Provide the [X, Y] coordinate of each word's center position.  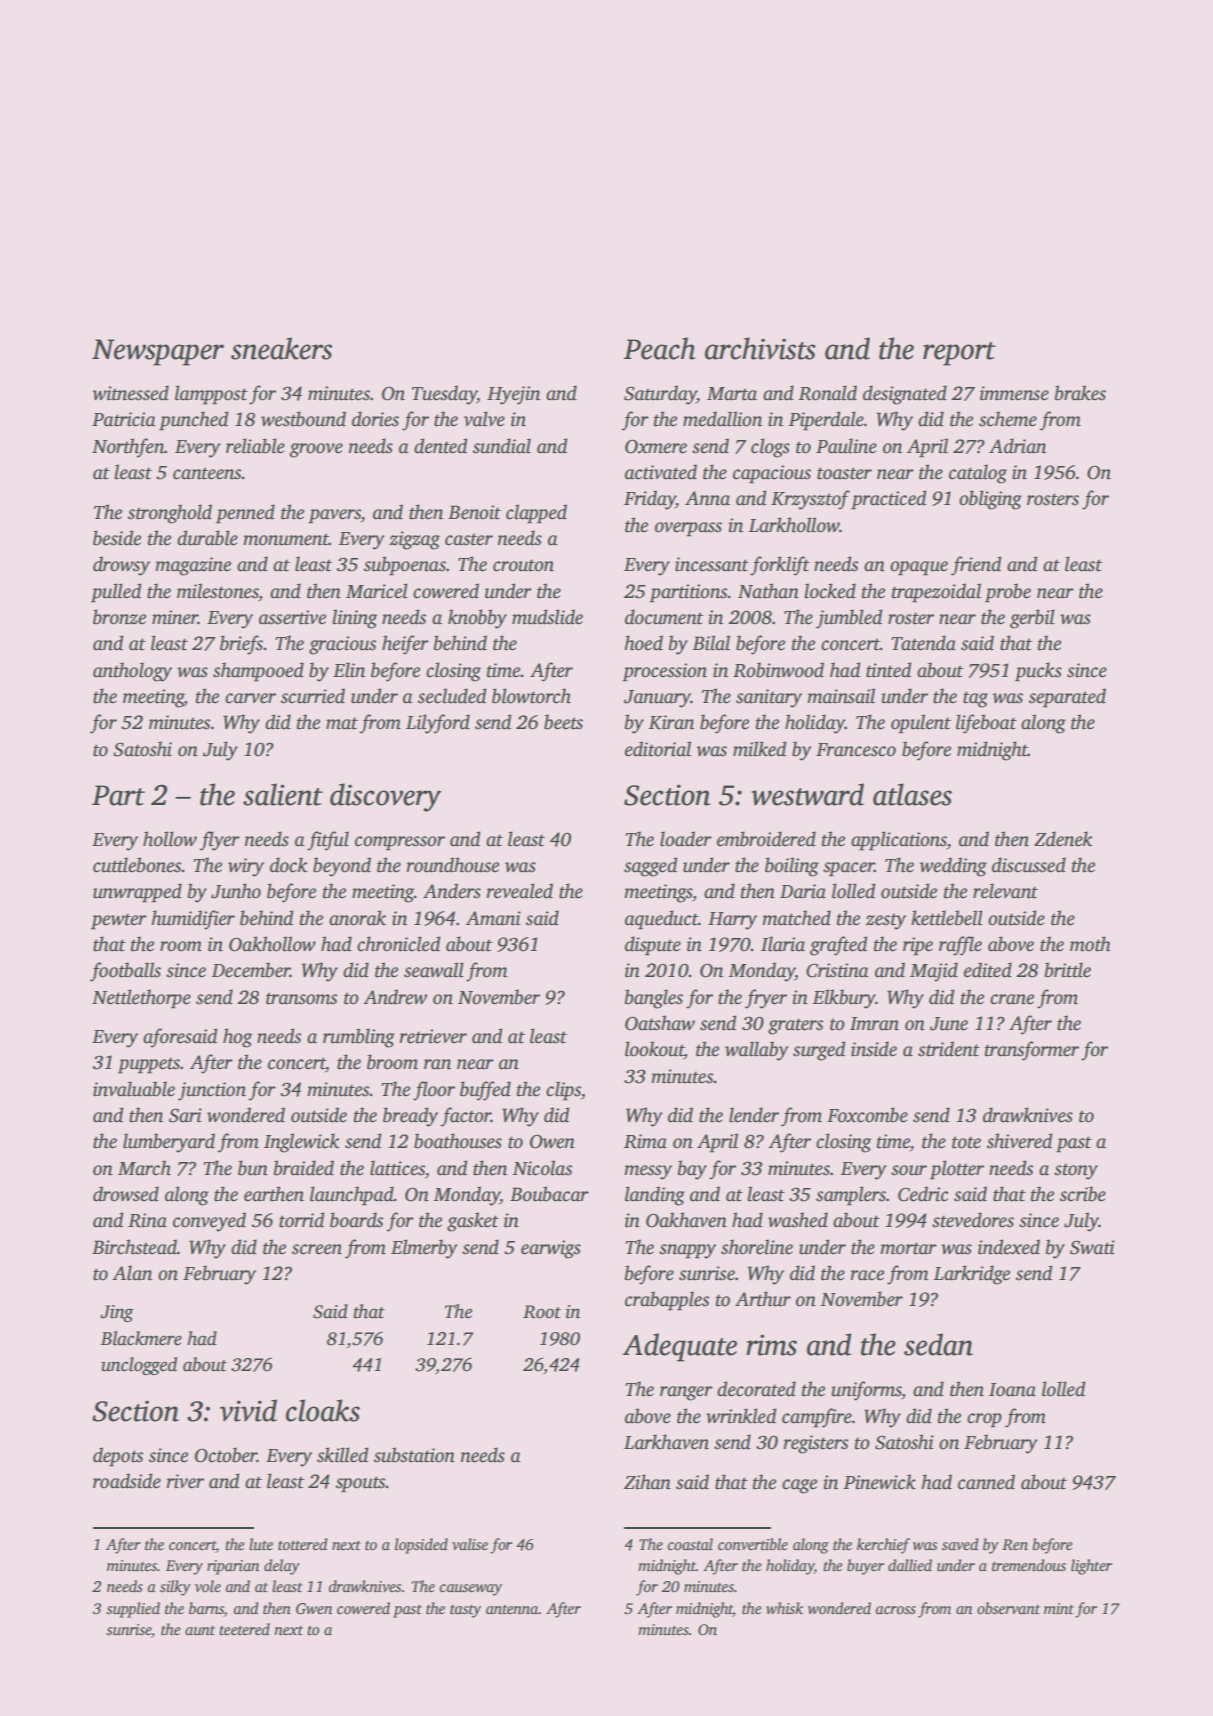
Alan [132, 1273]
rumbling [359, 1038]
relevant [1005, 891]
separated [1067, 698]
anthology [132, 672]
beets [563, 722]
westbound [303, 419]
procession [664, 672]
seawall [434, 970]
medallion [722, 419]
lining [355, 619]
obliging [990, 500]
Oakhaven [686, 1220]
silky [175, 1588]
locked [830, 591]
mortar [908, 1248]
